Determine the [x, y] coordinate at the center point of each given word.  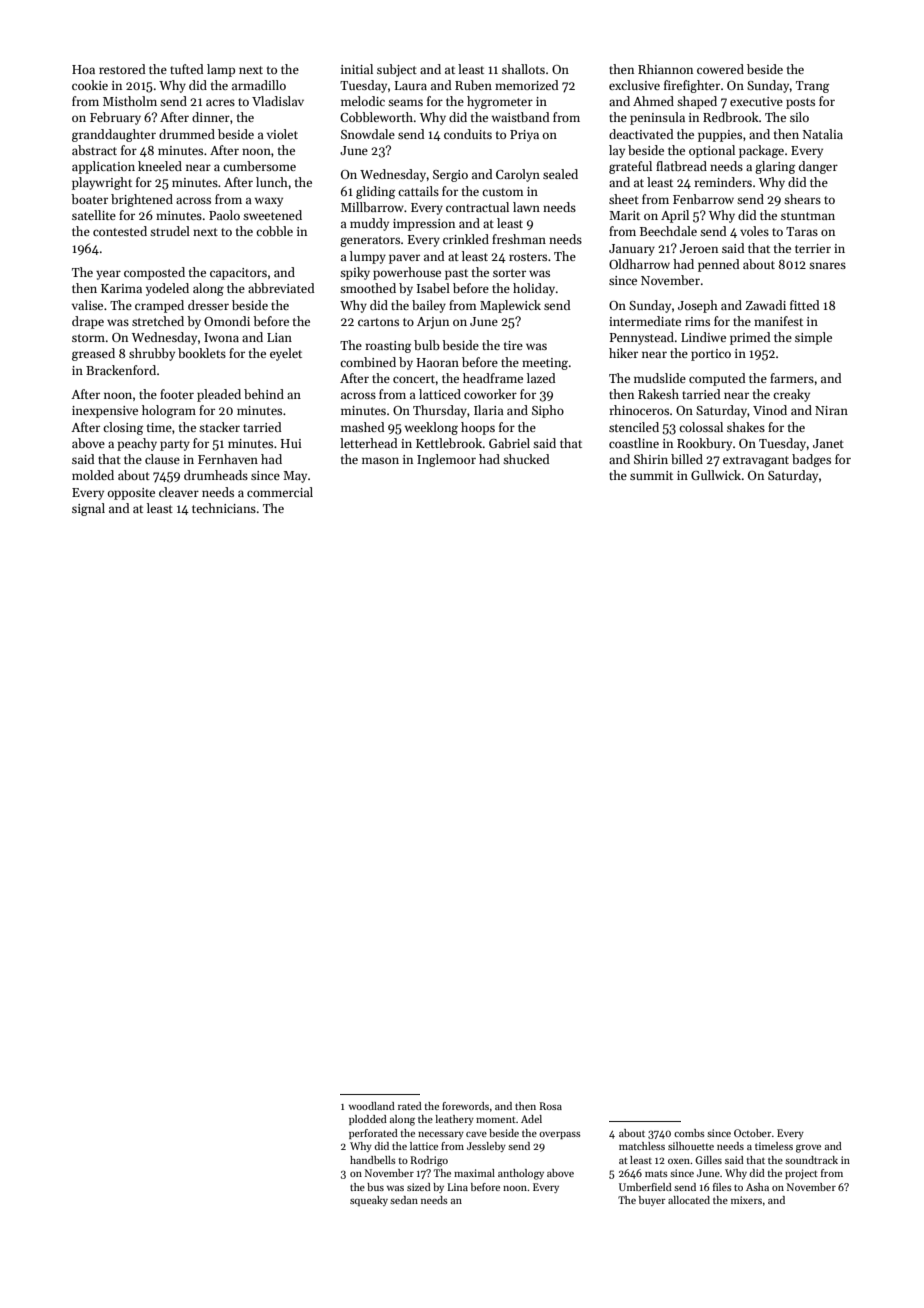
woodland [372, 1106]
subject [397, 70]
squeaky [369, 1201]
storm [88, 338]
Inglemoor [446, 460]
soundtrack [811, 1160]
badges [811, 460]
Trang [813, 87]
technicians [224, 508]
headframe [493, 378]
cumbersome [259, 166]
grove [808, 1149]
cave [476, 1134]
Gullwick [716, 475]
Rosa [550, 1106]
